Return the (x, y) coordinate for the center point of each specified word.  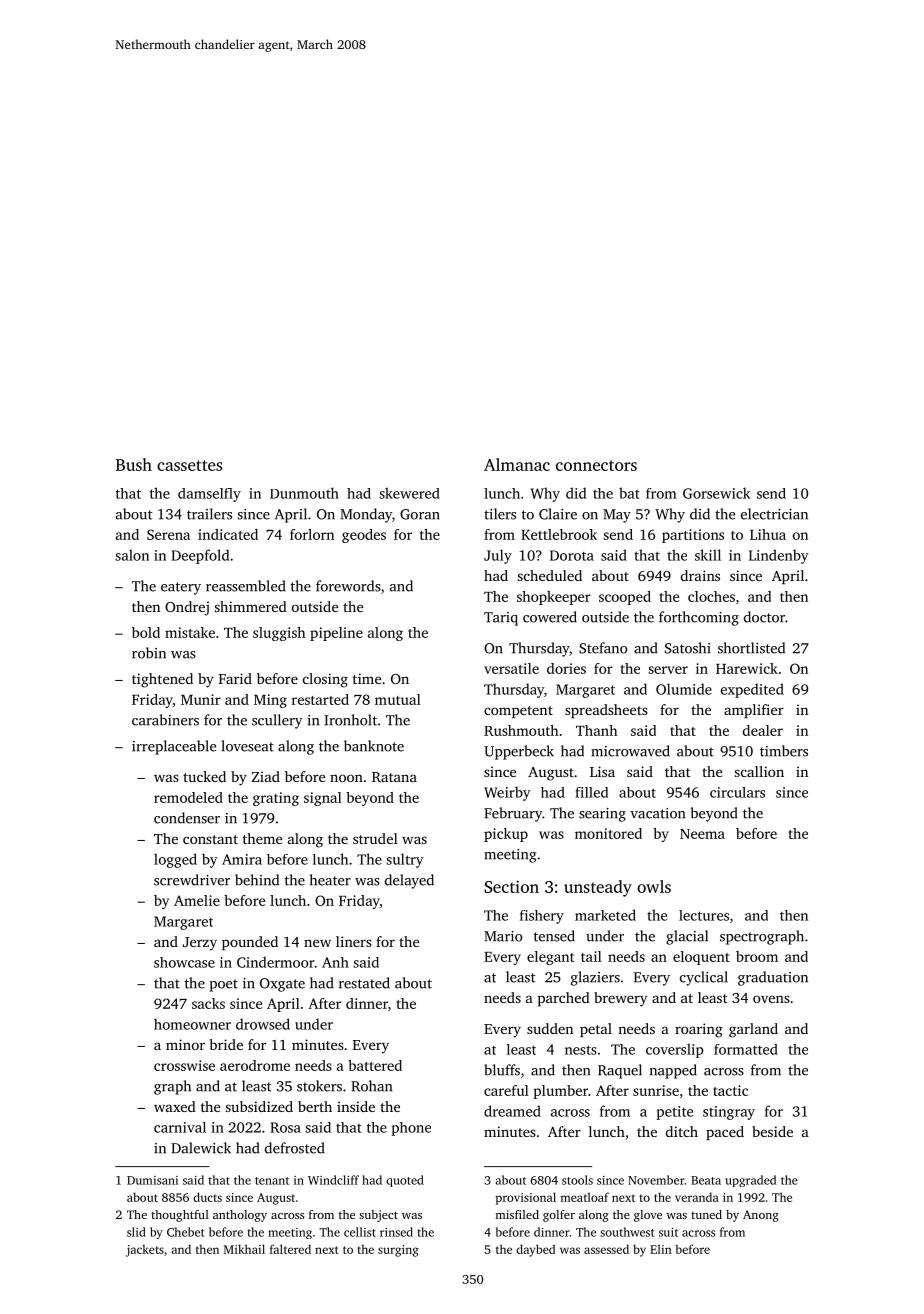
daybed (535, 1250)
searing (602, 815)
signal (323, 799)
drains (700, 575)
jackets (145, 1250)
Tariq (501, 619)
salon (132, 555)
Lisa (602, 771)
